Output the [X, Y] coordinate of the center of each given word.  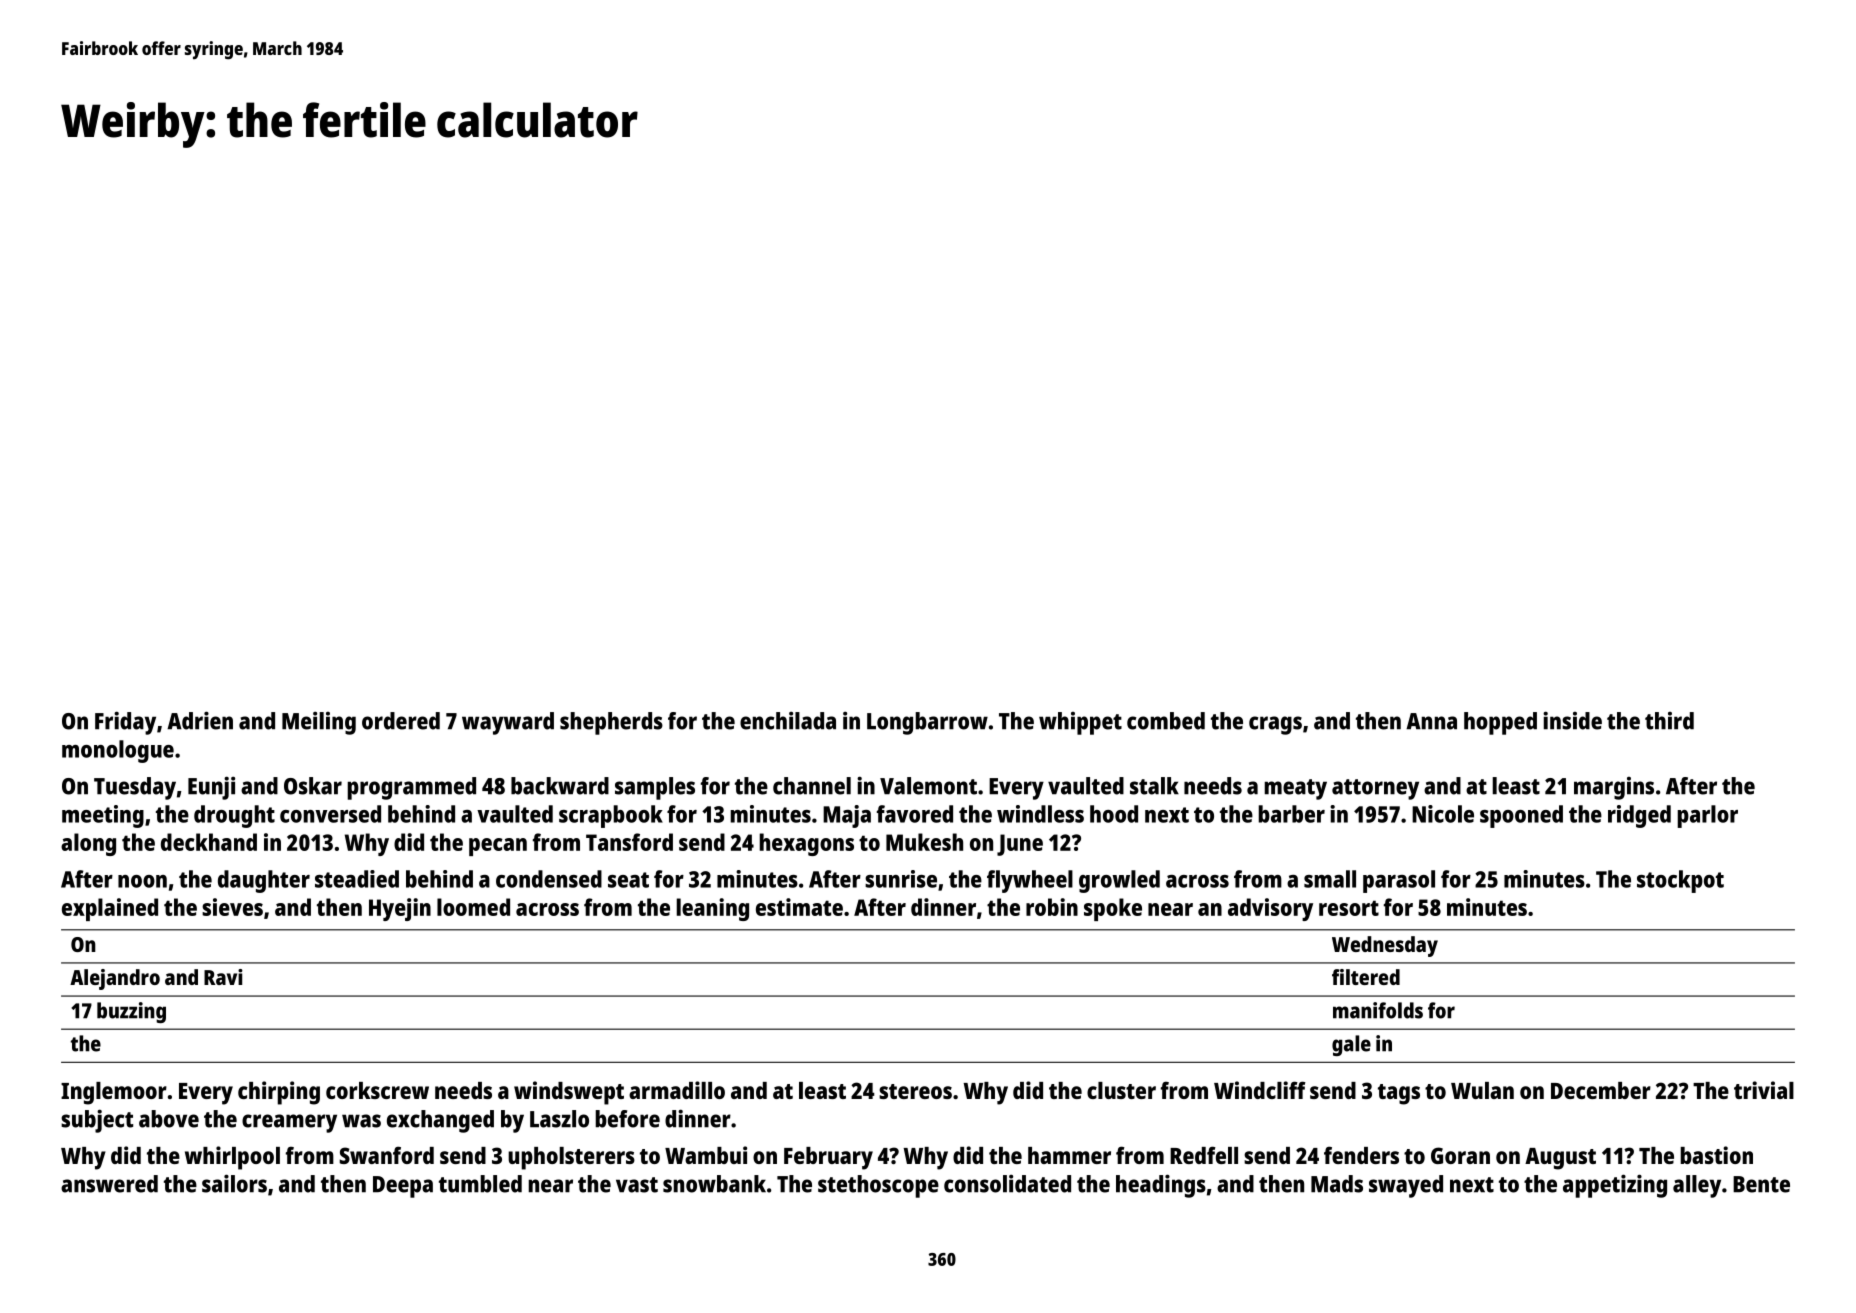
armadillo [677, 1090]
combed [1166, 721]
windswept [569, 1093]
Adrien [200, 720]
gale [1351, 1045]
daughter [264, 881]
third [1669, 721]
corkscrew [377, 1090]
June [1020, 845]
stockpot [1680, 881]
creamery [289, 1123]
